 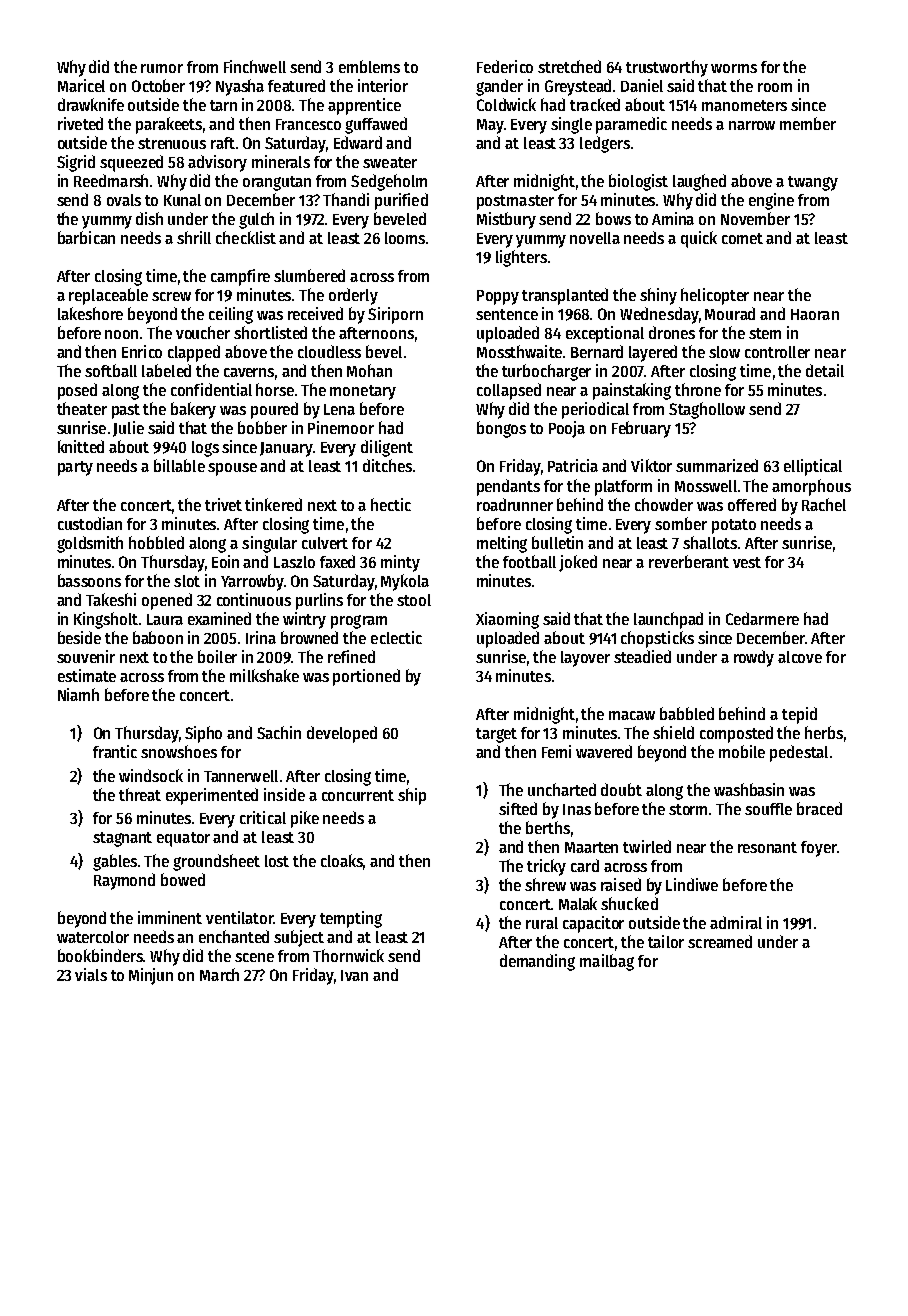 What do you see at coordinates (87, 675) in the screenshot?
I see `estimate` at bounding box center [87, 675].
